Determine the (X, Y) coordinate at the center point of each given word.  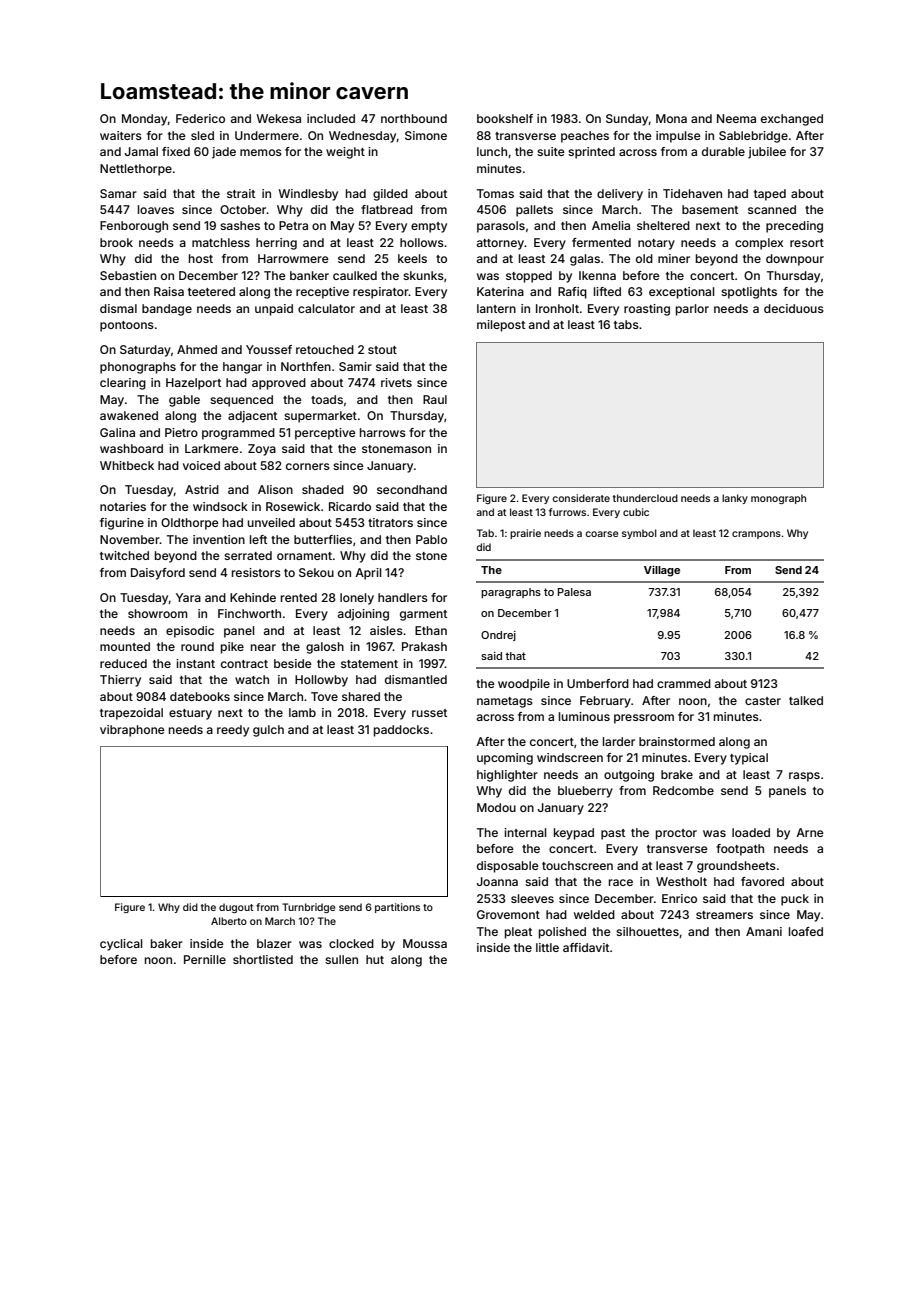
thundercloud (645, 498)
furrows (567, 512)
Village (662, 571)
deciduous (794, 308)
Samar (118, 193)
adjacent (252, 417)
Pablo (431, 539)
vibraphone (132, 731)
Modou (496, 807)
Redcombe (683, 790)
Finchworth (249, 613)
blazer (274, 943)
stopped (529, 277)
